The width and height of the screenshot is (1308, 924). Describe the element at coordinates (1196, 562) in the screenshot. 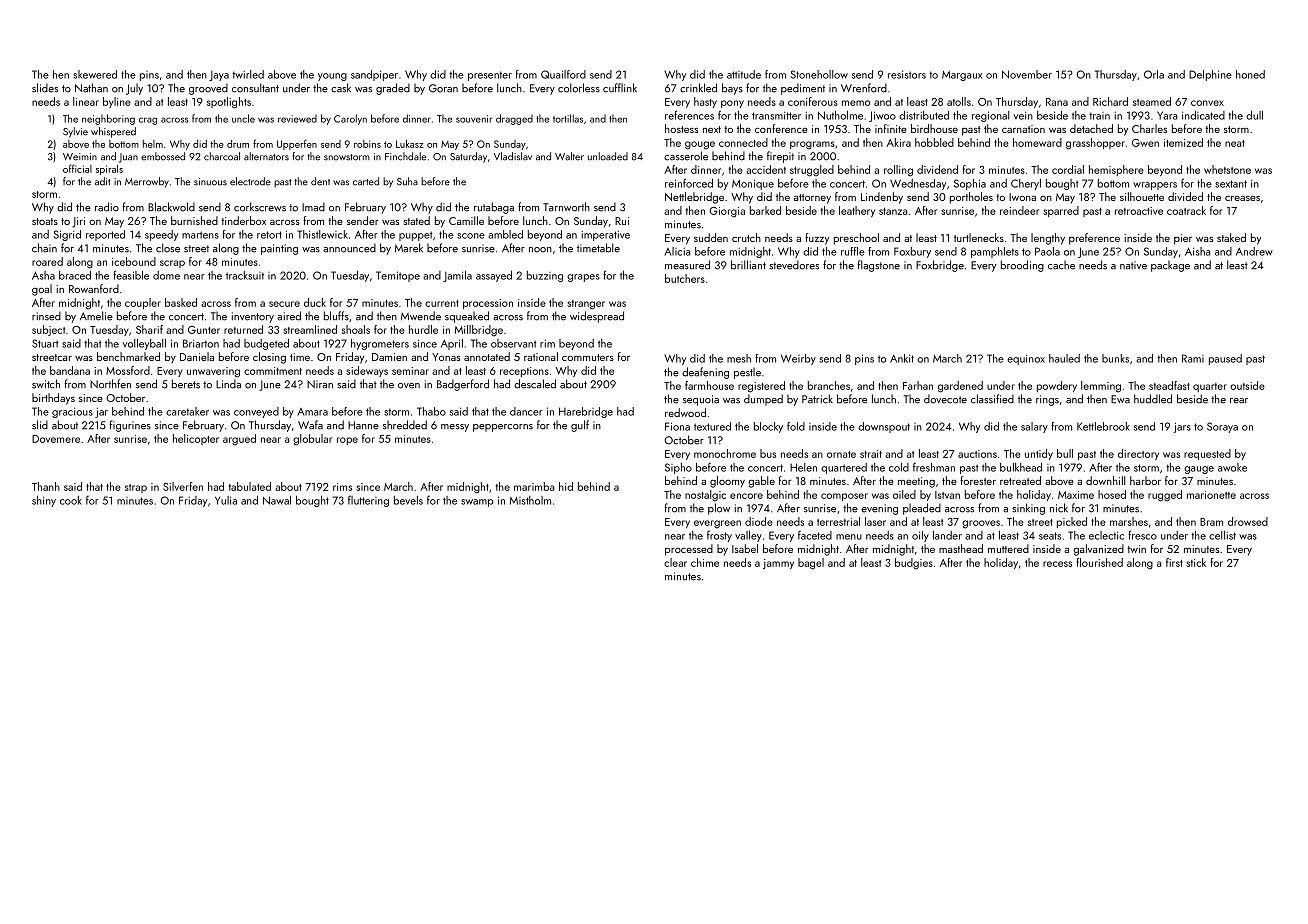

I see `stick` at that location.
